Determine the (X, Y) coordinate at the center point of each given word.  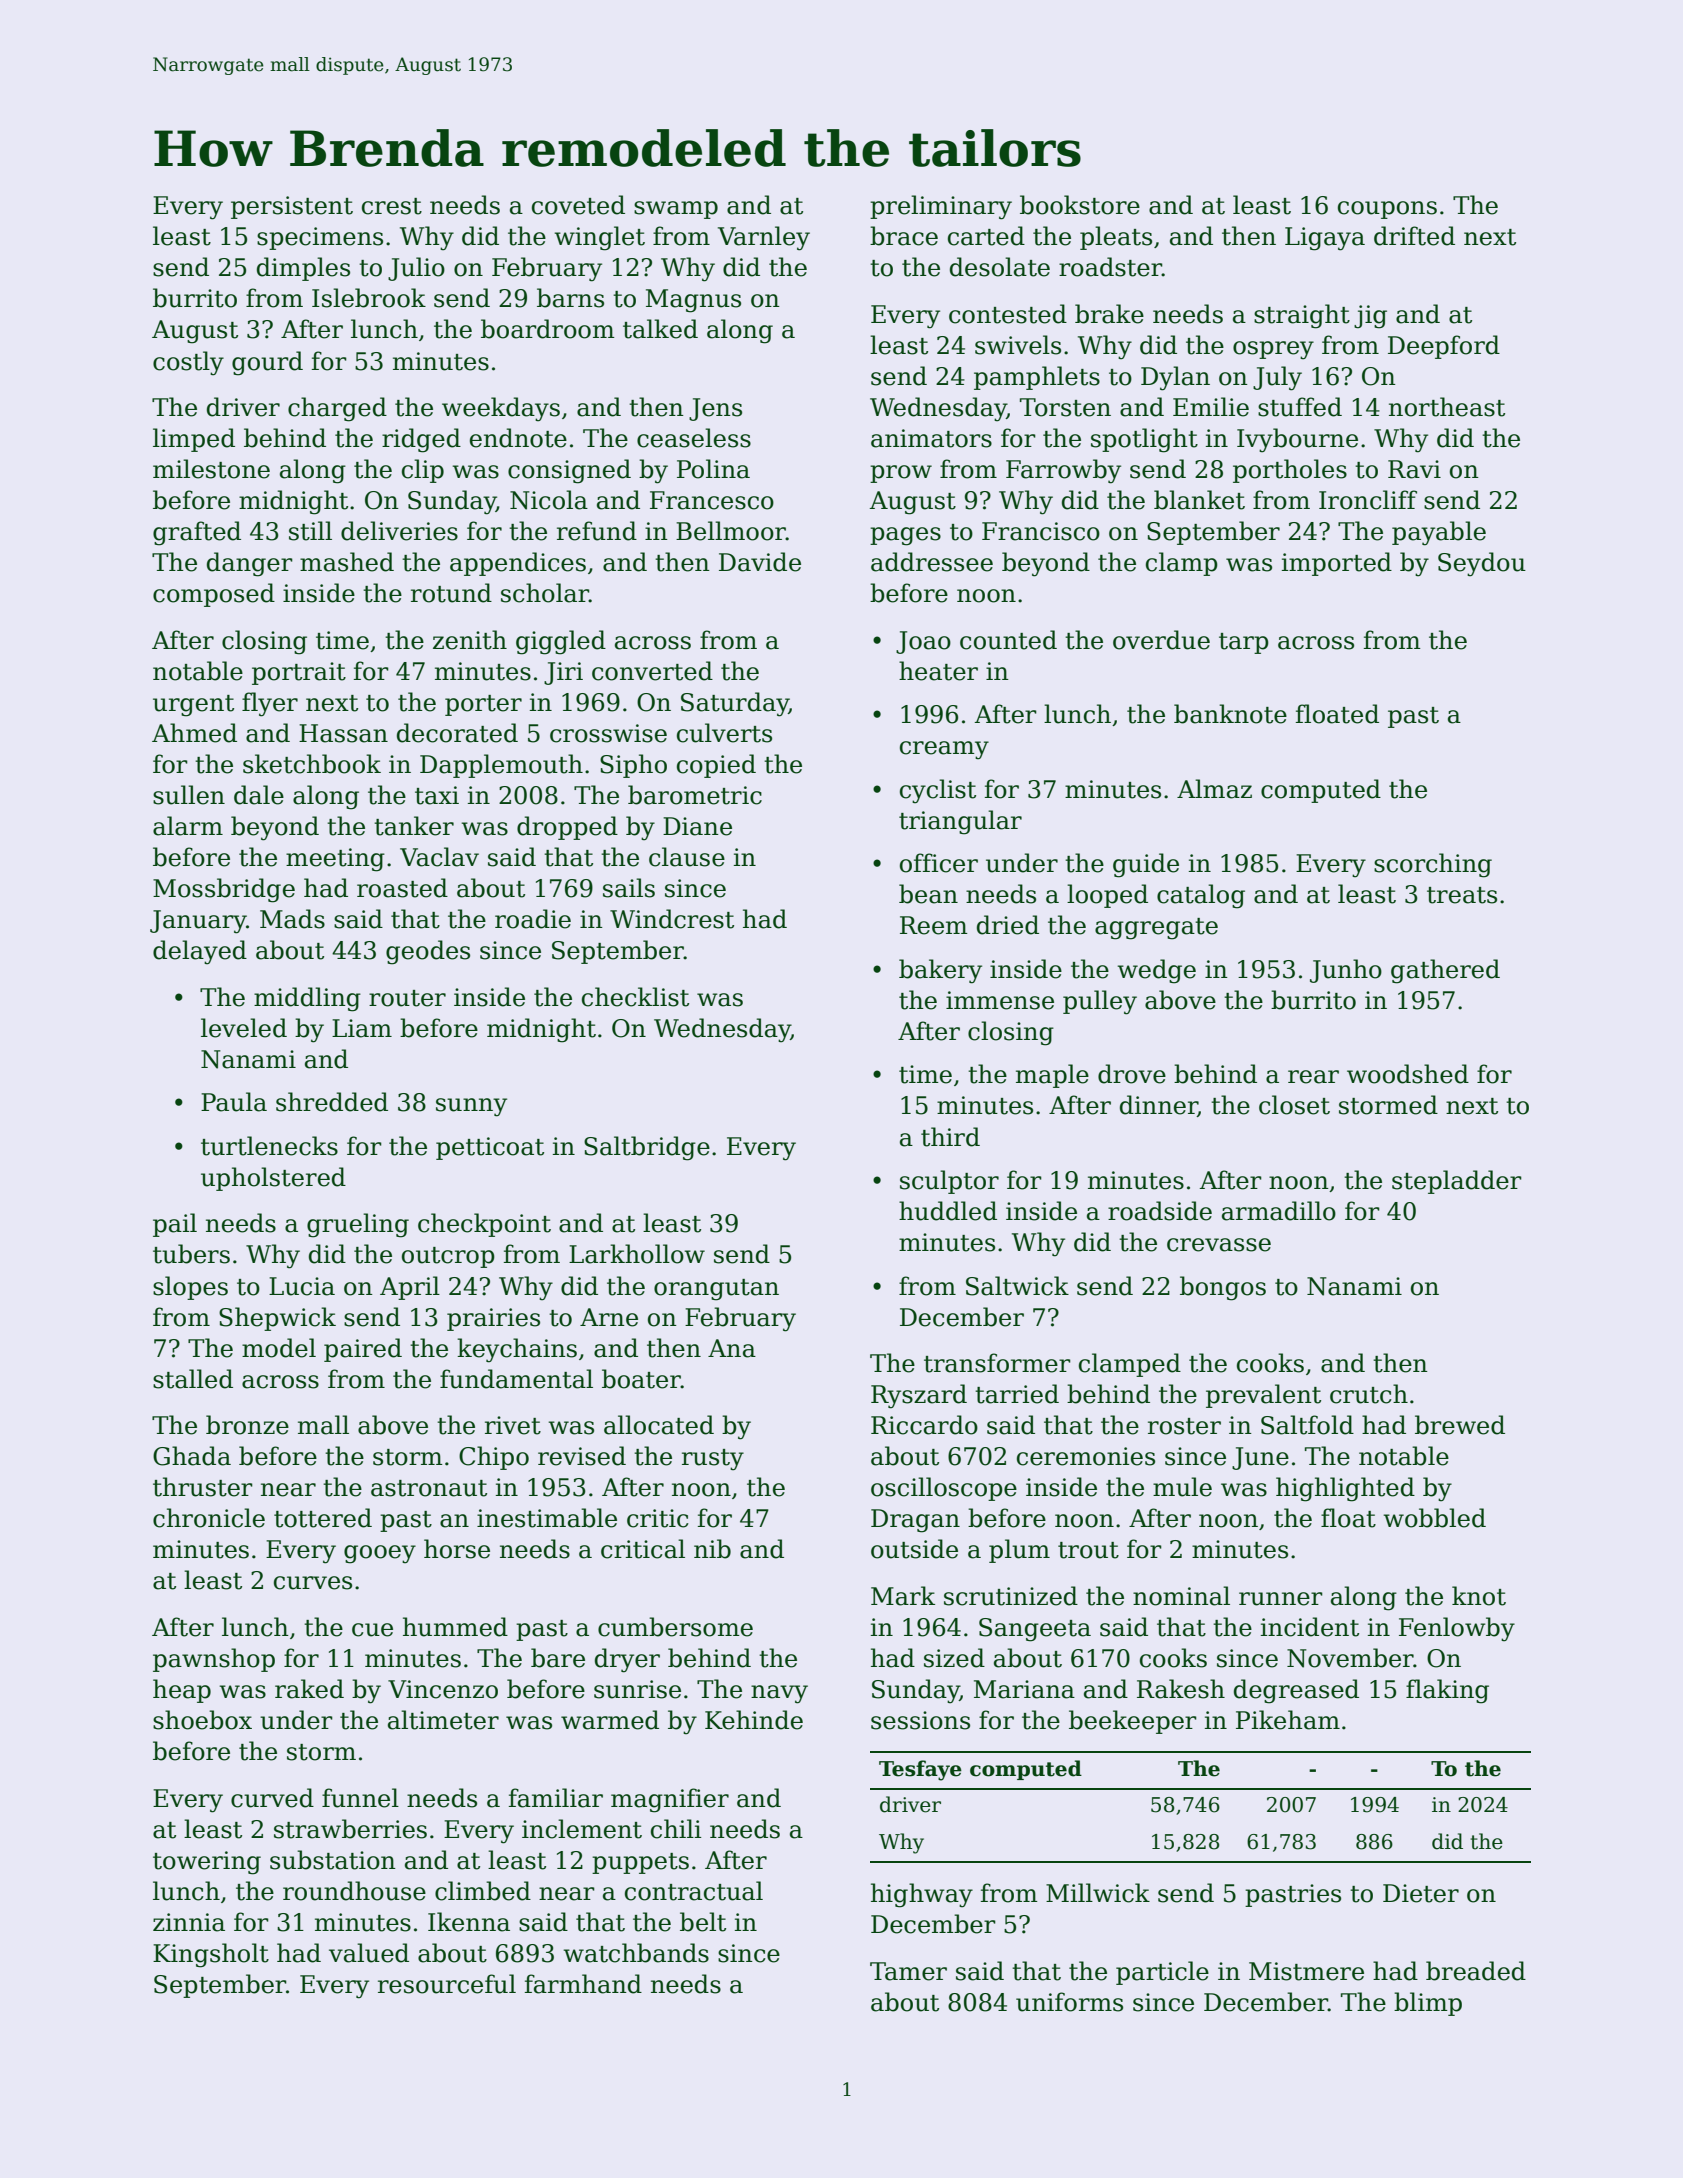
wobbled (1435, 1518)
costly (188, 363)
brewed (1460, 1425)
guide (1146, 865)
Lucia (302, 1286)
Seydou (1482, 564)
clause (687, 857)
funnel (360, 1798)
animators (931, 438)
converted (652, 671)
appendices (518, 564)
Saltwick (1017, 1286)
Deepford (1444, 347)
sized (954, 1658)
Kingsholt (211, 1955)
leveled (244, 1028)
